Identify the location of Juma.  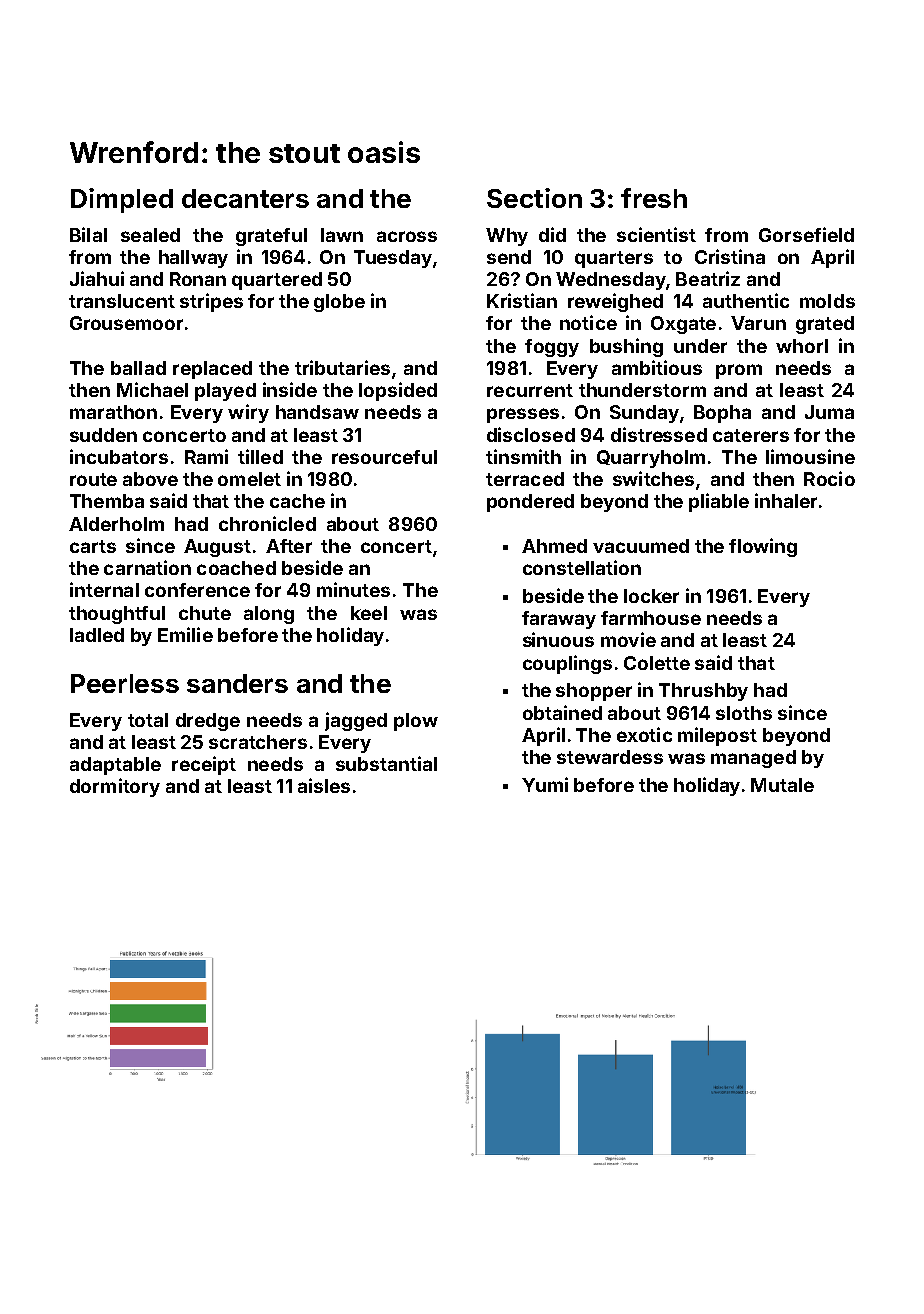
(829, 412).
